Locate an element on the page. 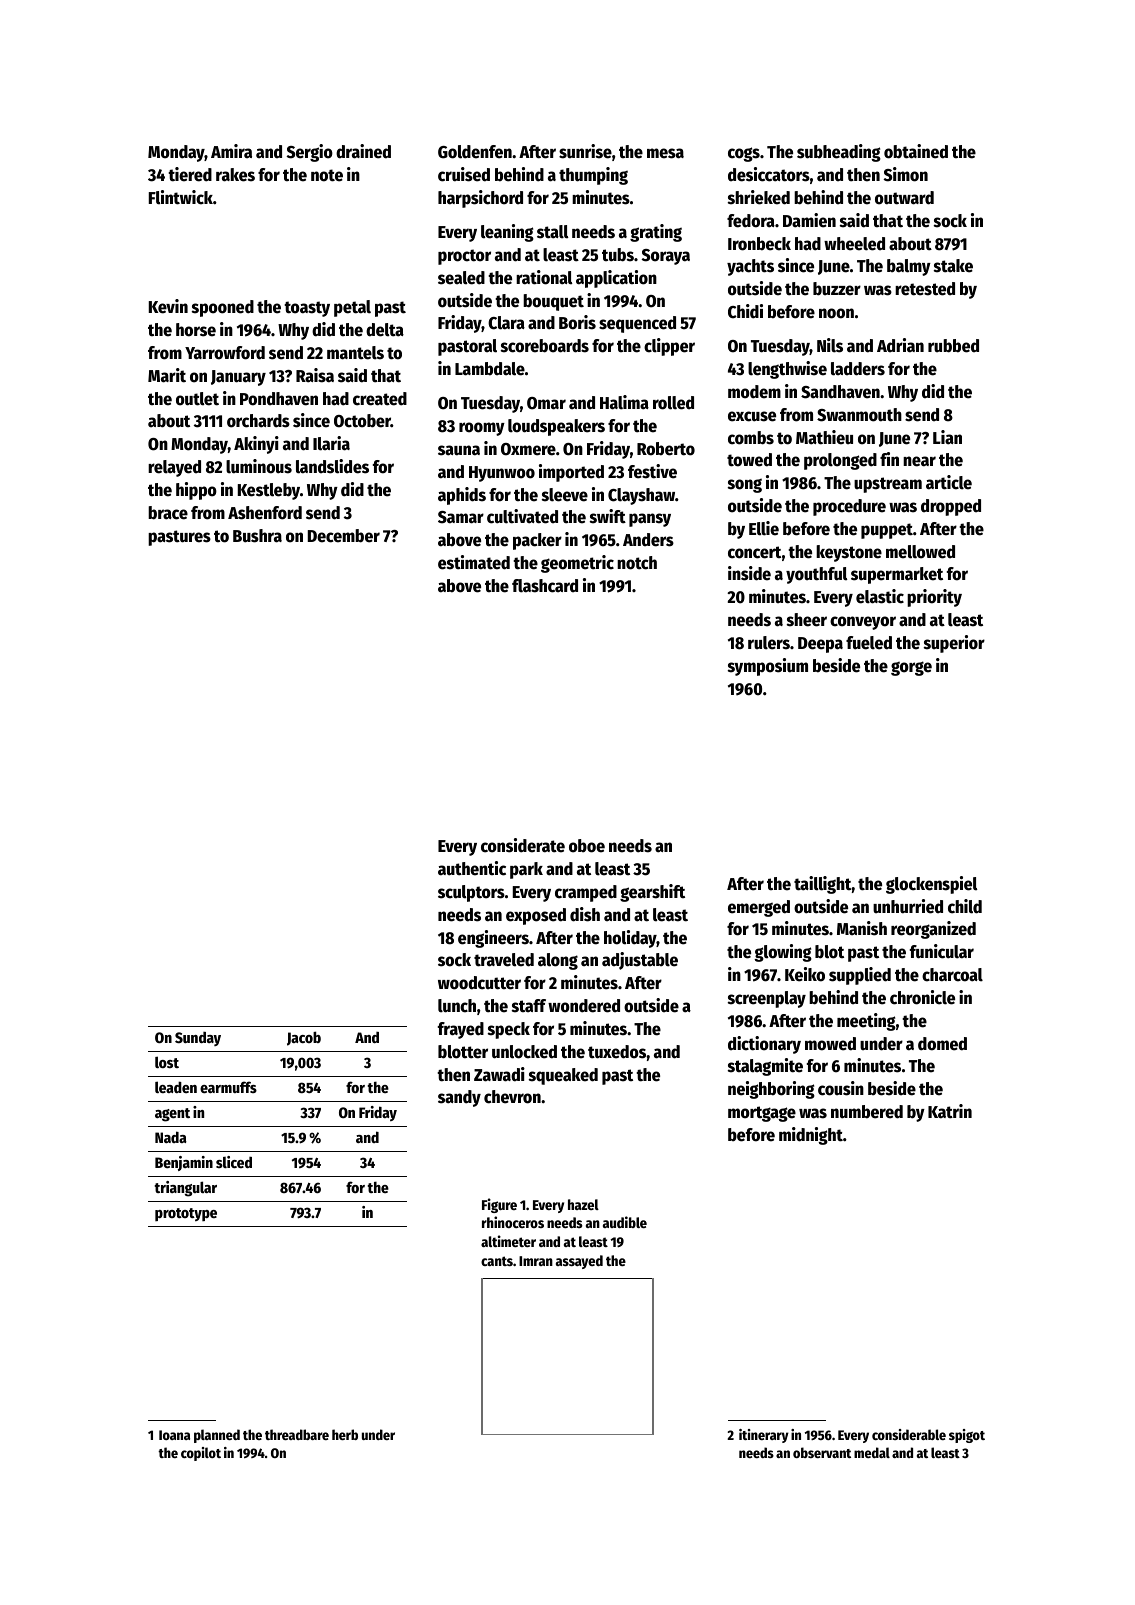  planned is located at coordinates (217, 1436).
